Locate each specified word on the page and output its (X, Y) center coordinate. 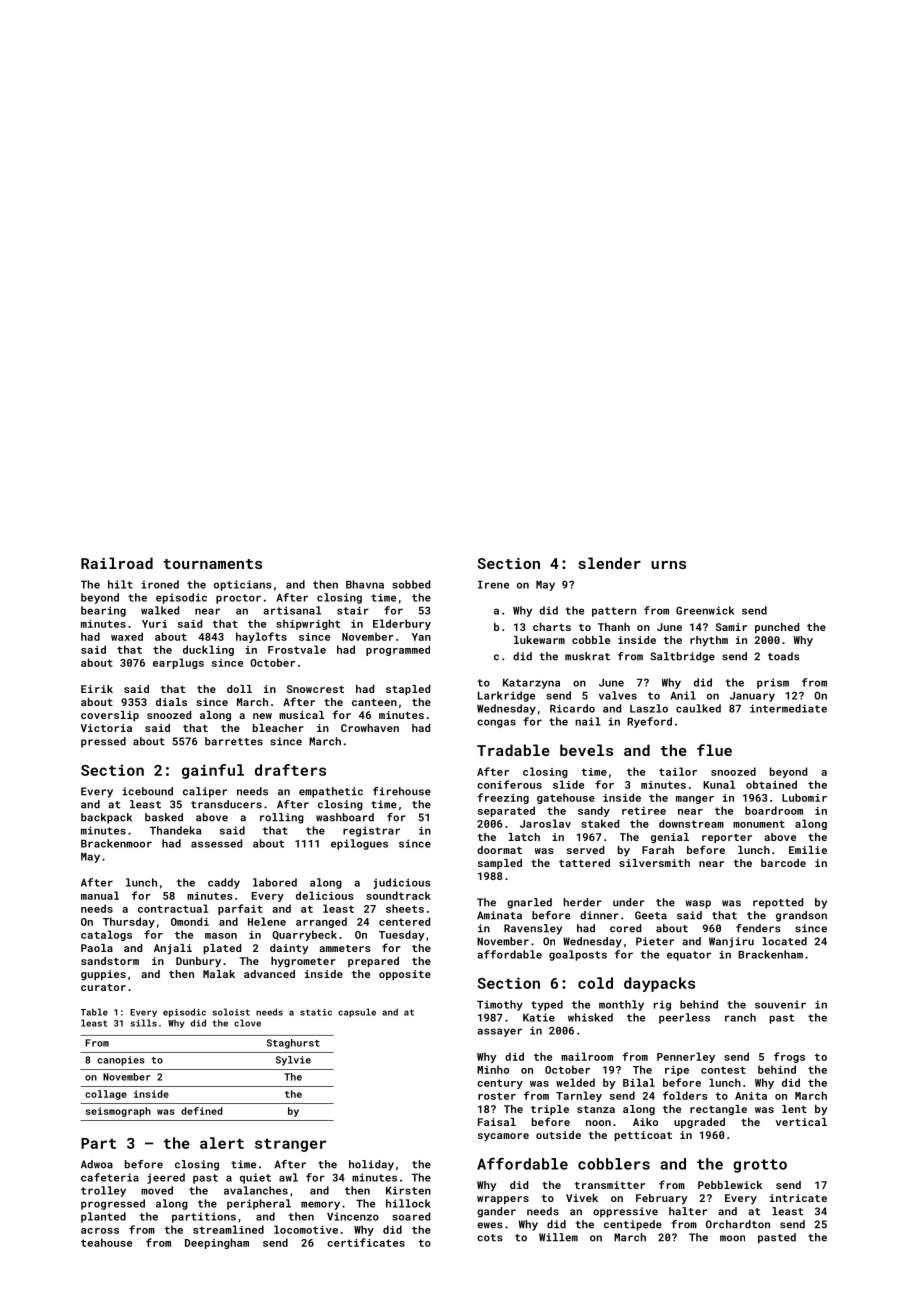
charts (552, 627)
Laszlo (649, 708)
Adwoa (97, 1164)
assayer (499, 1032)
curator (103, 987)
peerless (684, 1018)
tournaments (212, 564)
